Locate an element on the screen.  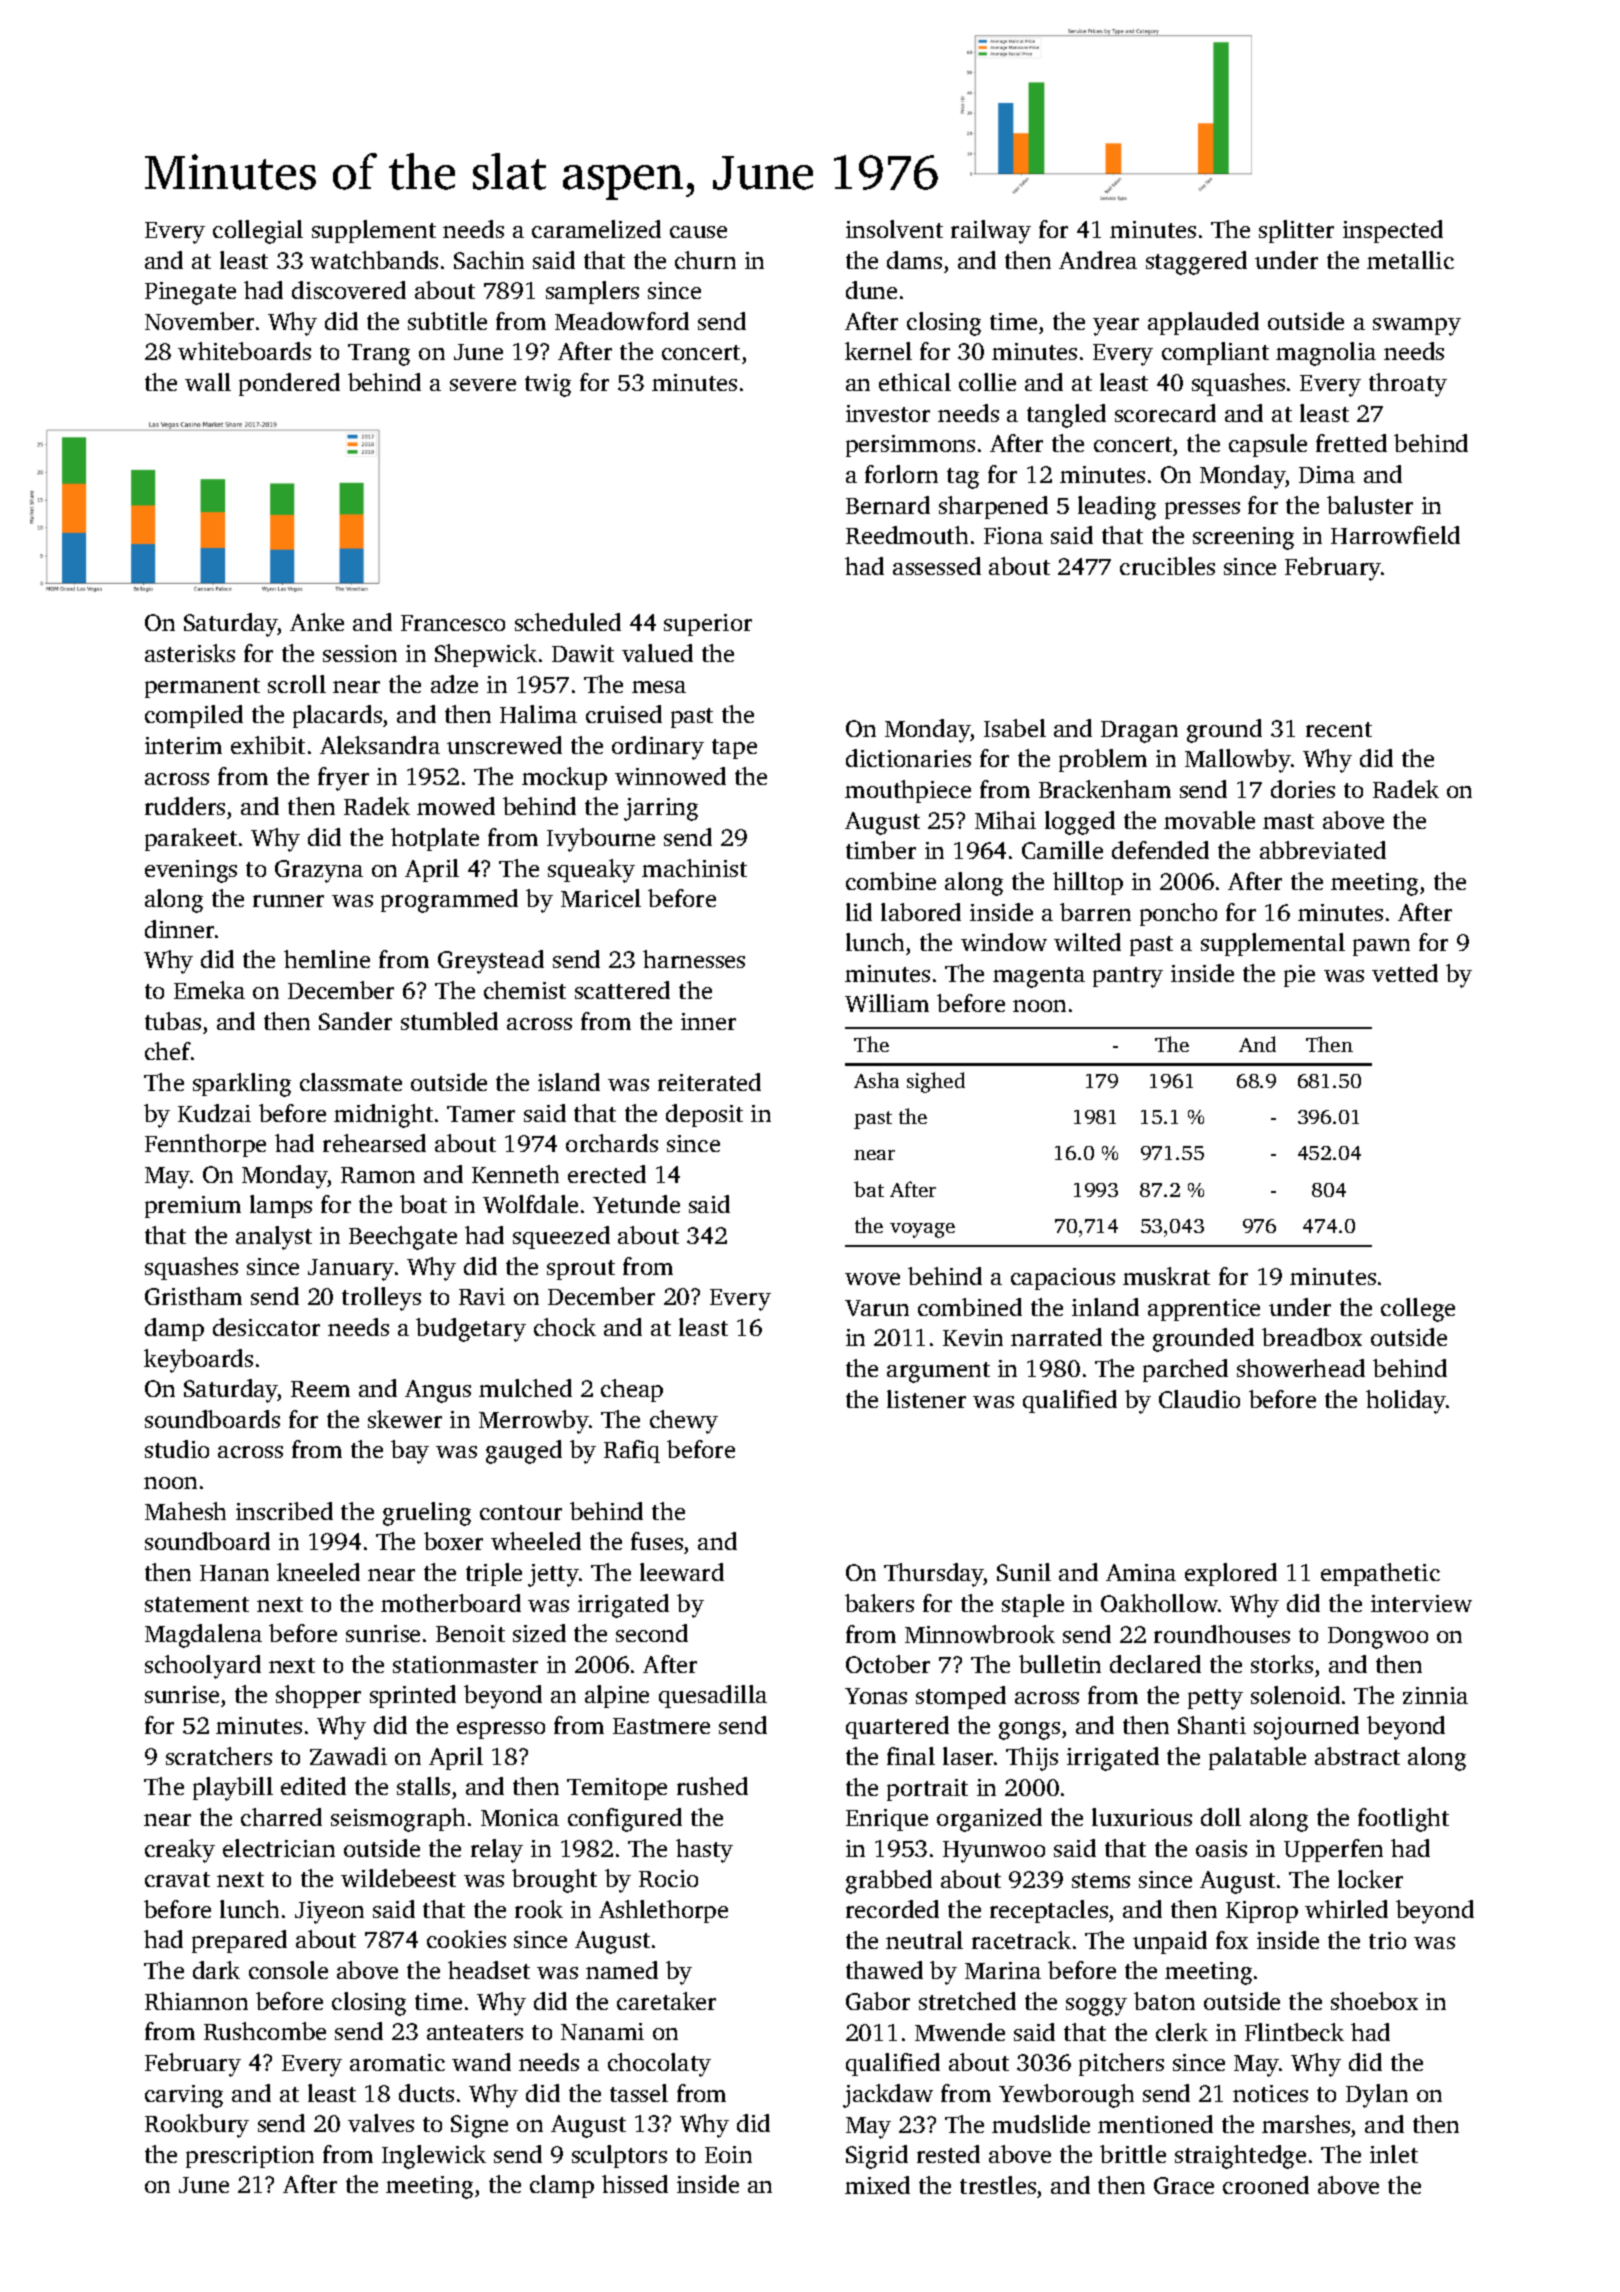
listener is located at coordinates (926, 1399).
